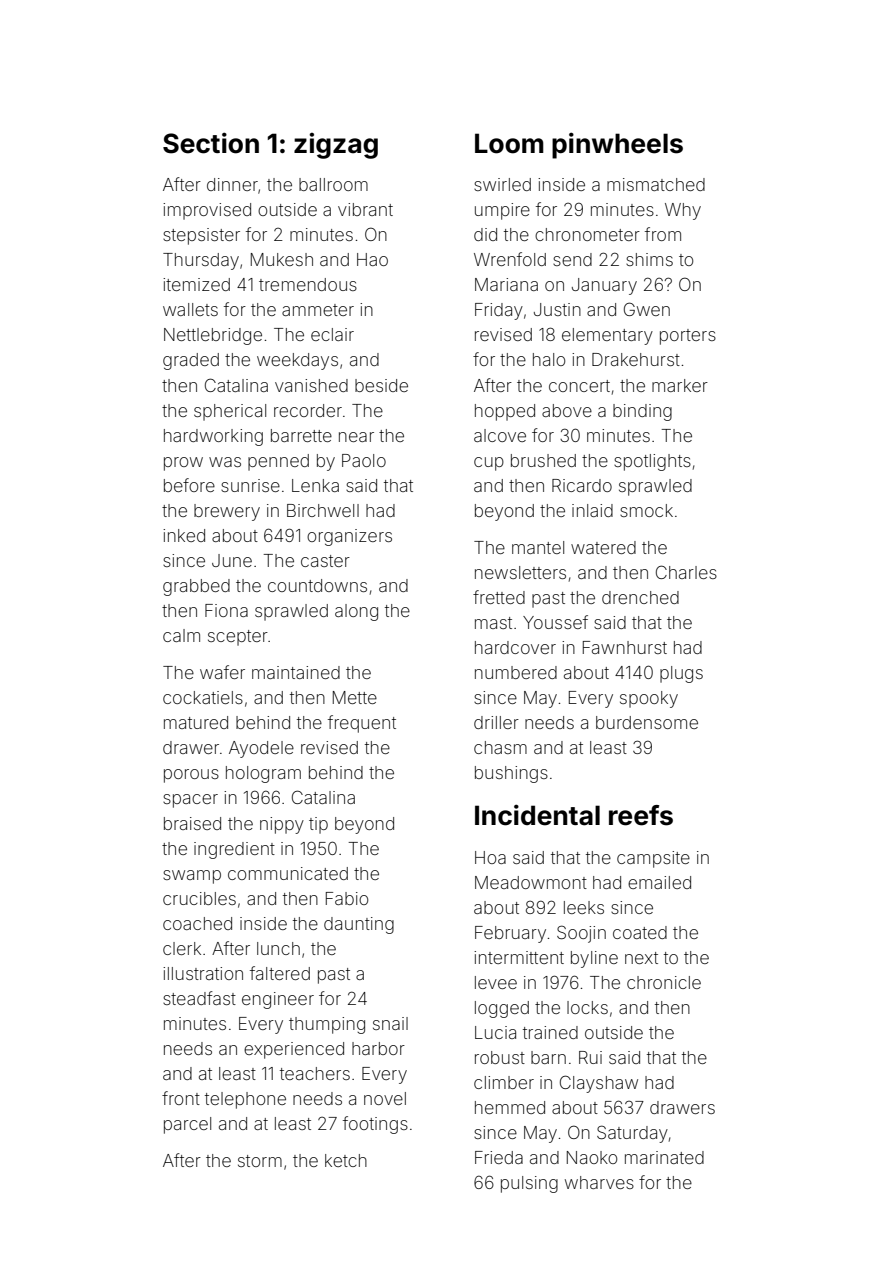 The image size is (889, 1261). Describe the element at coordinates (549, 359) in the screenshot. I see `halo` at that location.
